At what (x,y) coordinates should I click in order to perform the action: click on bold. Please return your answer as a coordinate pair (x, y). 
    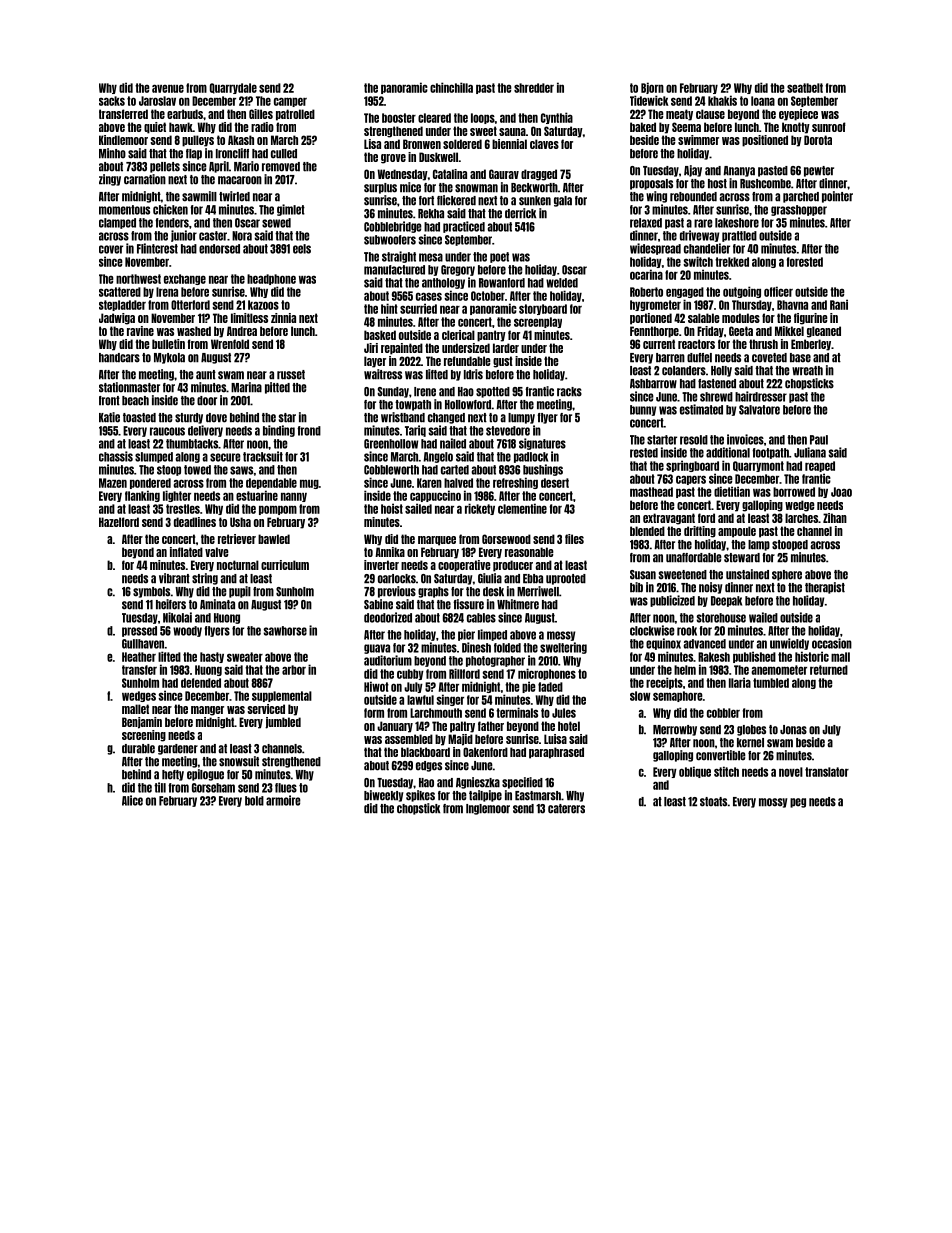
    Looking at the image, I should click on (254, 801).
